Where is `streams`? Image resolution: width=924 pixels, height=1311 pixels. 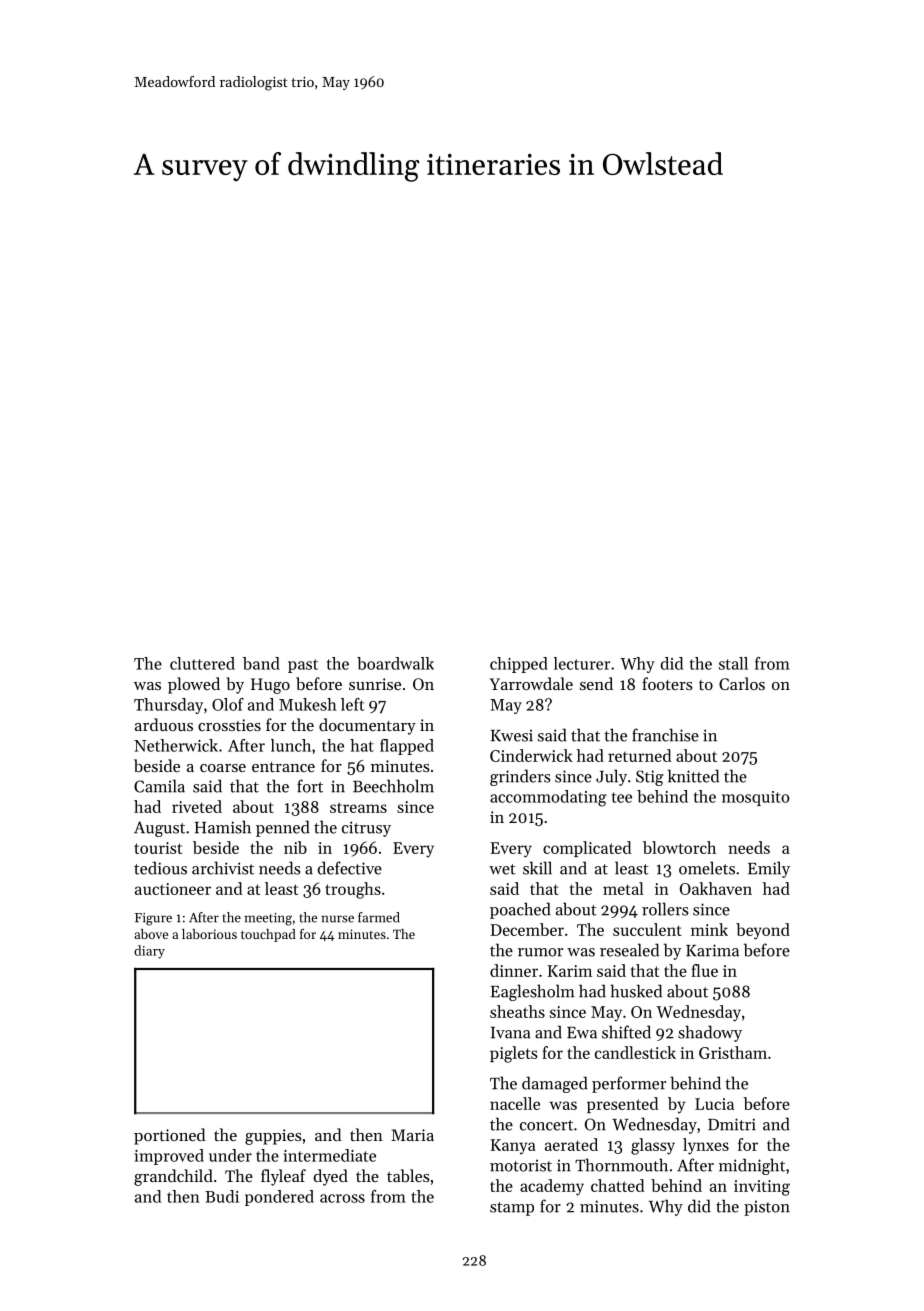 streams is located at coordinates (358, 807).
